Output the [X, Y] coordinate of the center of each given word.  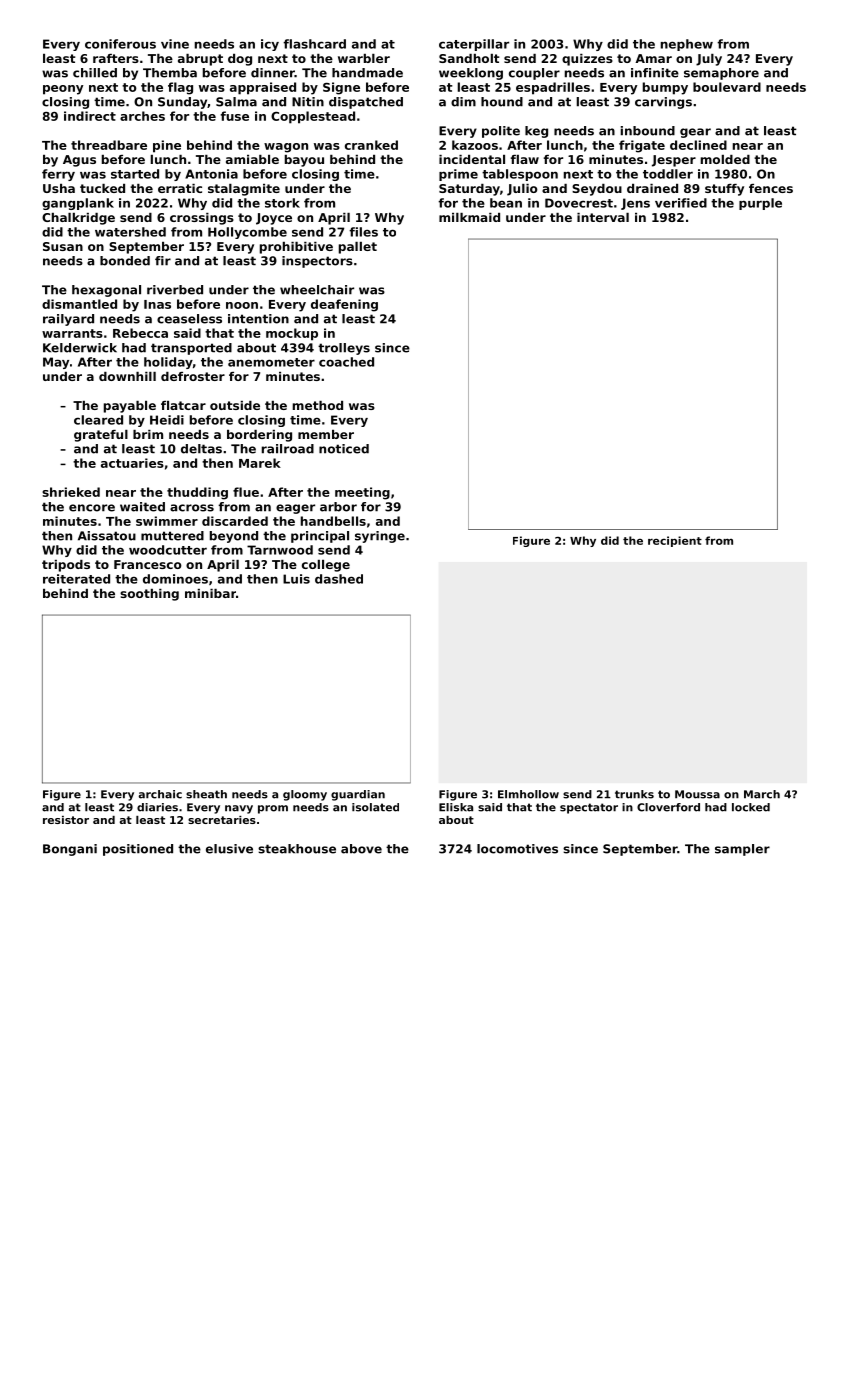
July [709, 60]
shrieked [71, 492]
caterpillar [474, 45]
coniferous [120, 44]
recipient [675, 541]
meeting [362, 493]
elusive [229, 849]
